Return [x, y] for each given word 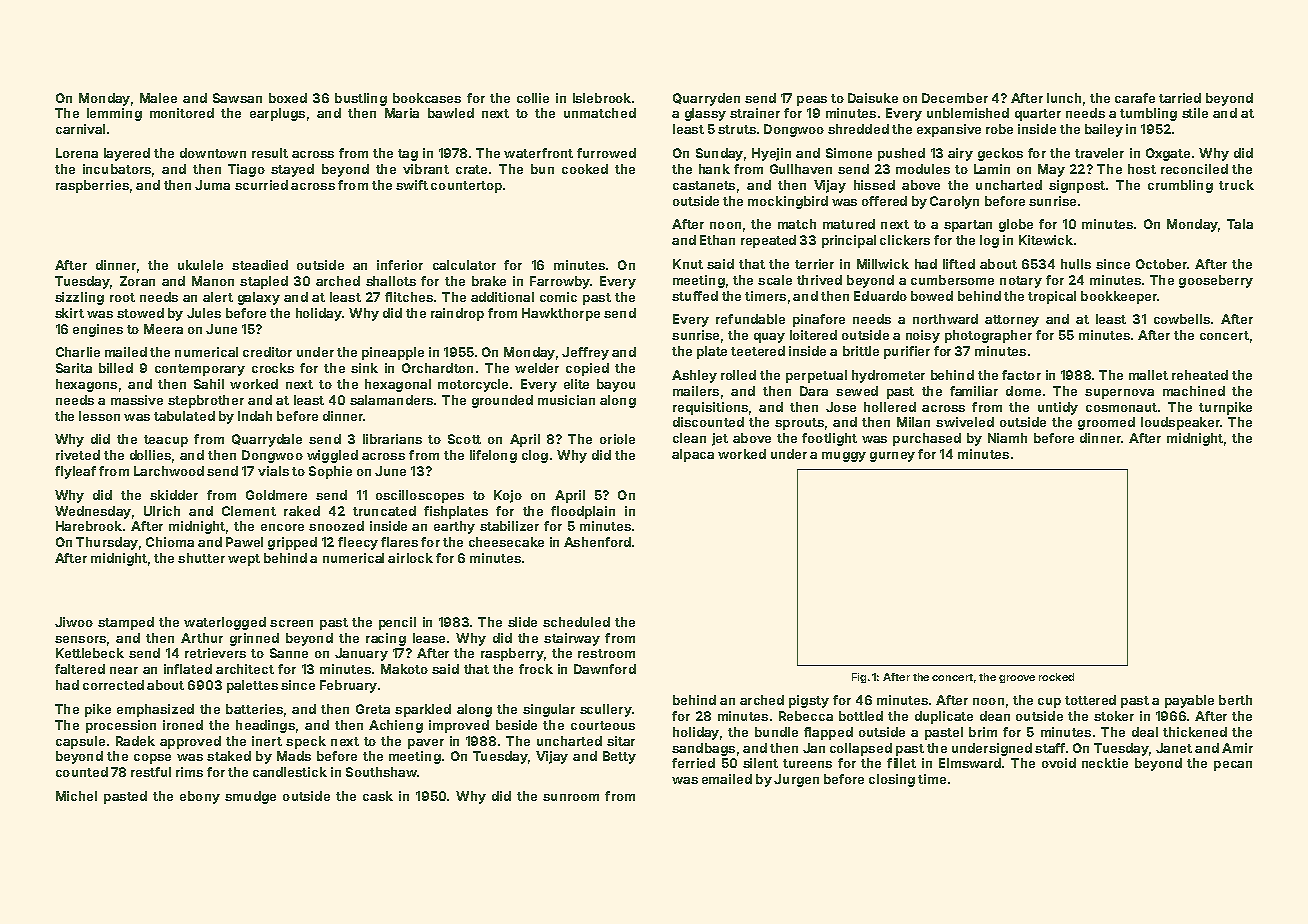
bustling [361, 99]
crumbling [1180, 186]
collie [533, 98]
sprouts [799, 424]
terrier [814, 264]
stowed [140, 313]
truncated [384, 511]
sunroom [571, 797]
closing [892, 780]
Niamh [1007, 438]
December [955, 98]
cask [378, 796]
